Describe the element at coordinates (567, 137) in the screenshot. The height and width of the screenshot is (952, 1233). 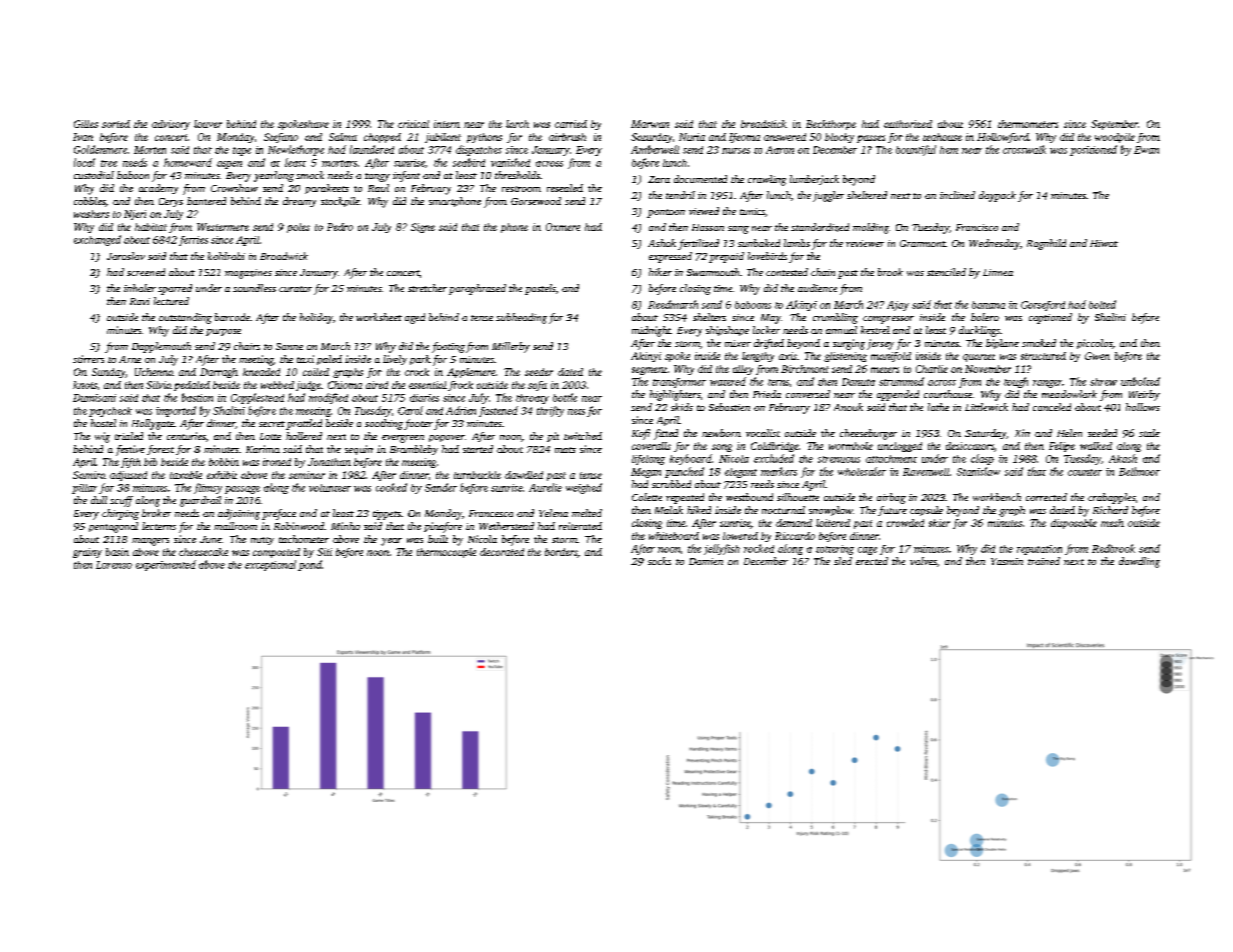
I see `airbrush` at that location.
